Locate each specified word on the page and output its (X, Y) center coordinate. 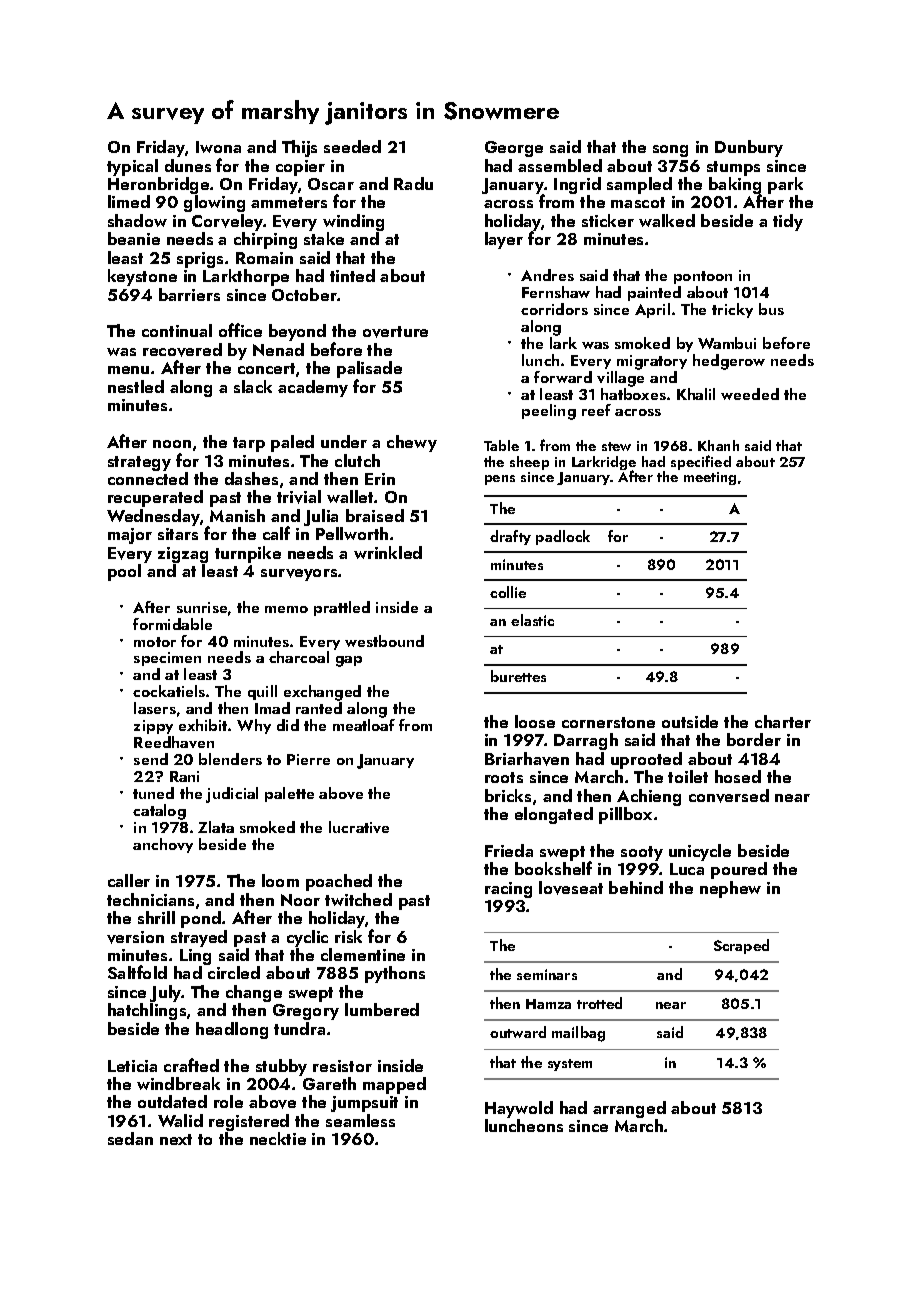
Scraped (741, 946)
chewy (412, 443)
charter (783, 721)
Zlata (216, 827)
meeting (710, 478)
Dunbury (749, 148)
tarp (249, 444)
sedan (130, 1138)
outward (518, 1032)
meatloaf (364, 725)
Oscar (331, 184)
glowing (214, 203)
